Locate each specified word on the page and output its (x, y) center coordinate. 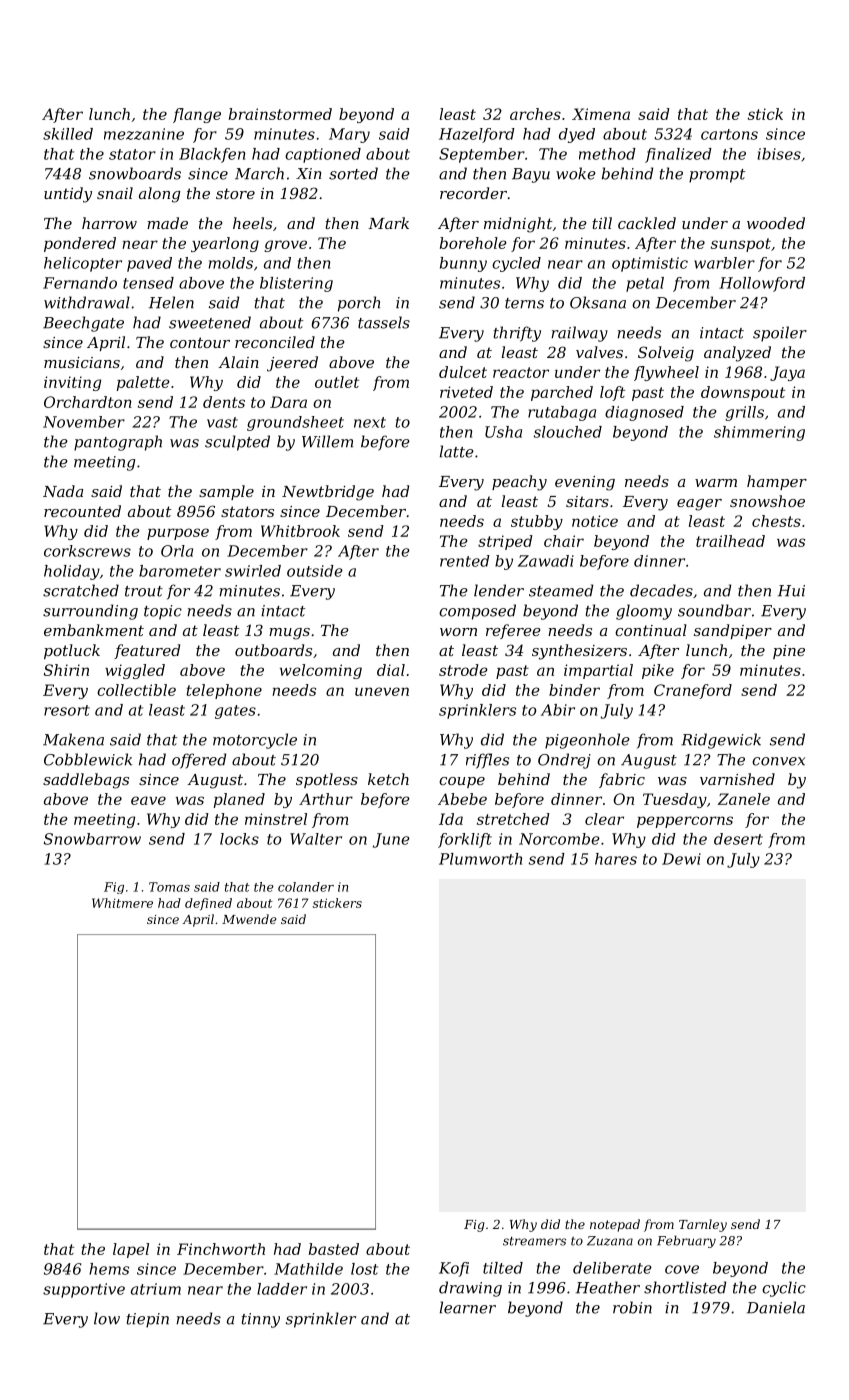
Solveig (666, 354)
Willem (327, 441)
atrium (156, 1289)
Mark (388, 223)
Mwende (249, 919)
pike (658, 671)
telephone (224, 691)
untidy (68, 195)
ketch (388, 779)
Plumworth (480, 859)
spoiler (780, 334)
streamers (534, 1241)
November (84, 422)
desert (738, 839)
